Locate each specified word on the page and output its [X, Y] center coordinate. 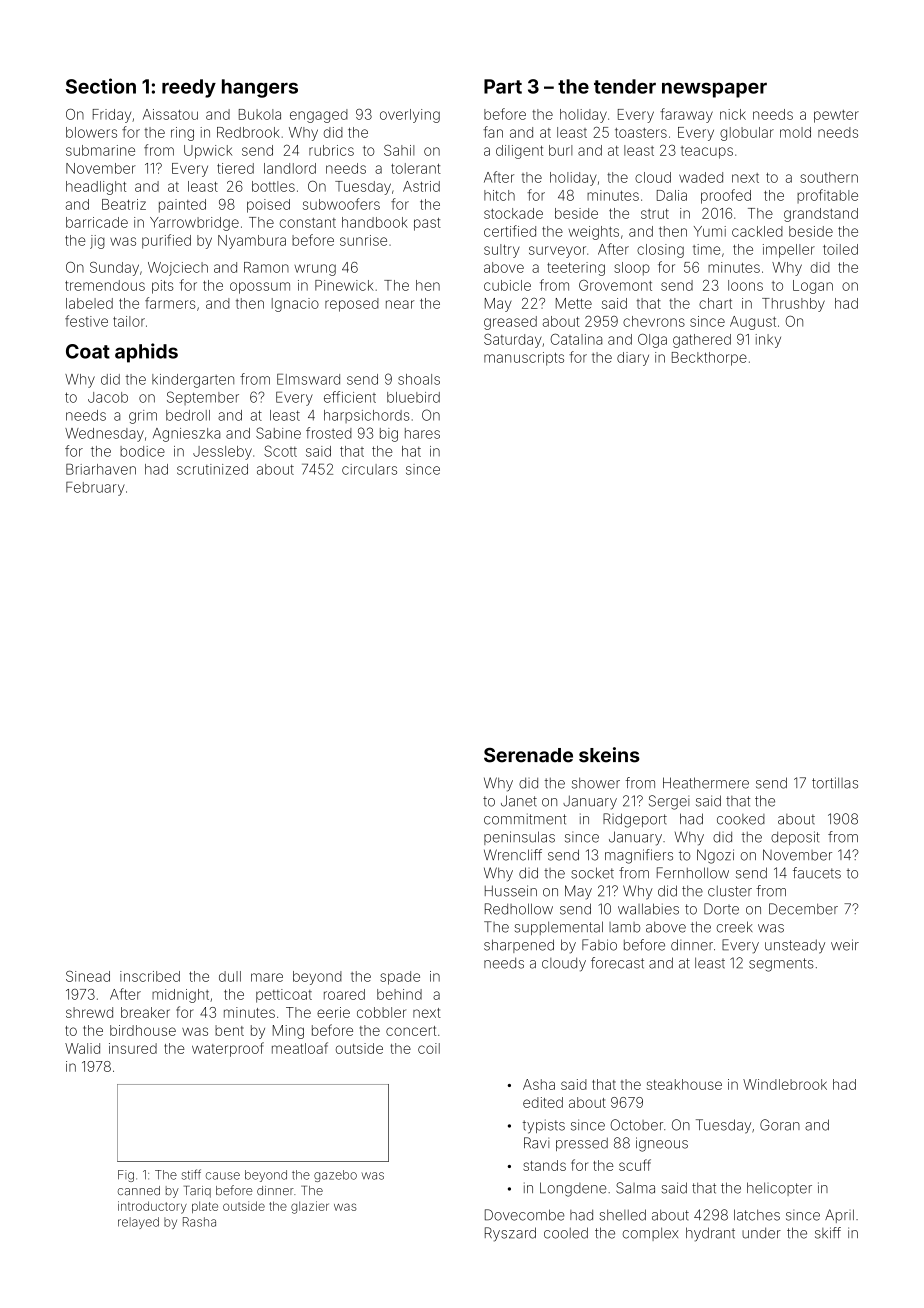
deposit [795, 838]
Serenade [528, 755]
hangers [260, 88]
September [203, 398]
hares [422, 433]
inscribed [150, 976]
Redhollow [519, 909]
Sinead [88, 976]
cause [223, 1176]
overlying [410, 116]
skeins [609, 755]
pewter [836, 116]
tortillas [835, 783]
